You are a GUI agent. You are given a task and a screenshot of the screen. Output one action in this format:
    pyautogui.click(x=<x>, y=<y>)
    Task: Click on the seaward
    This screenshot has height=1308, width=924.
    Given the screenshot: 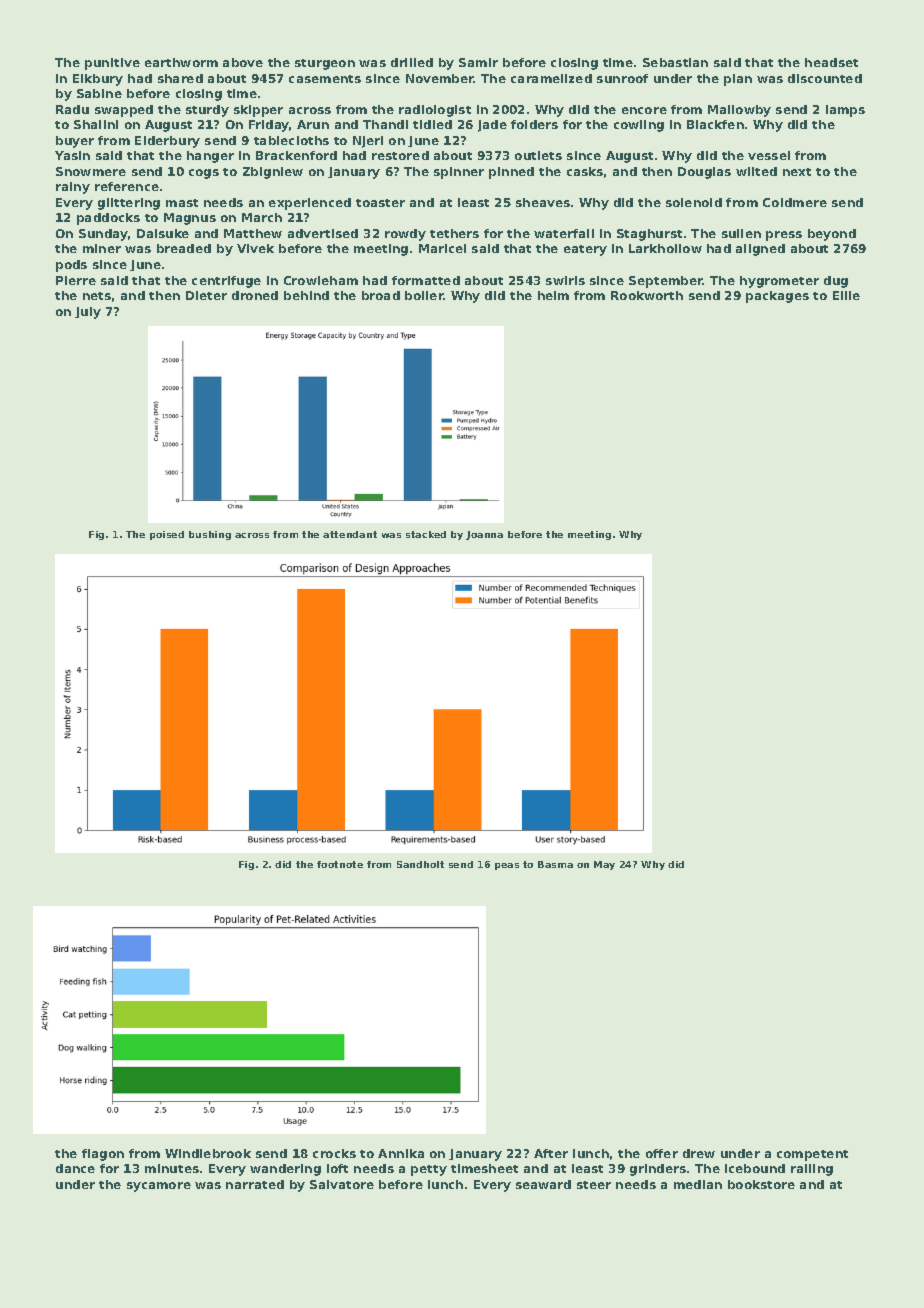 What is the action you would take?
    pyautogui.click(x=543, y=1184)
